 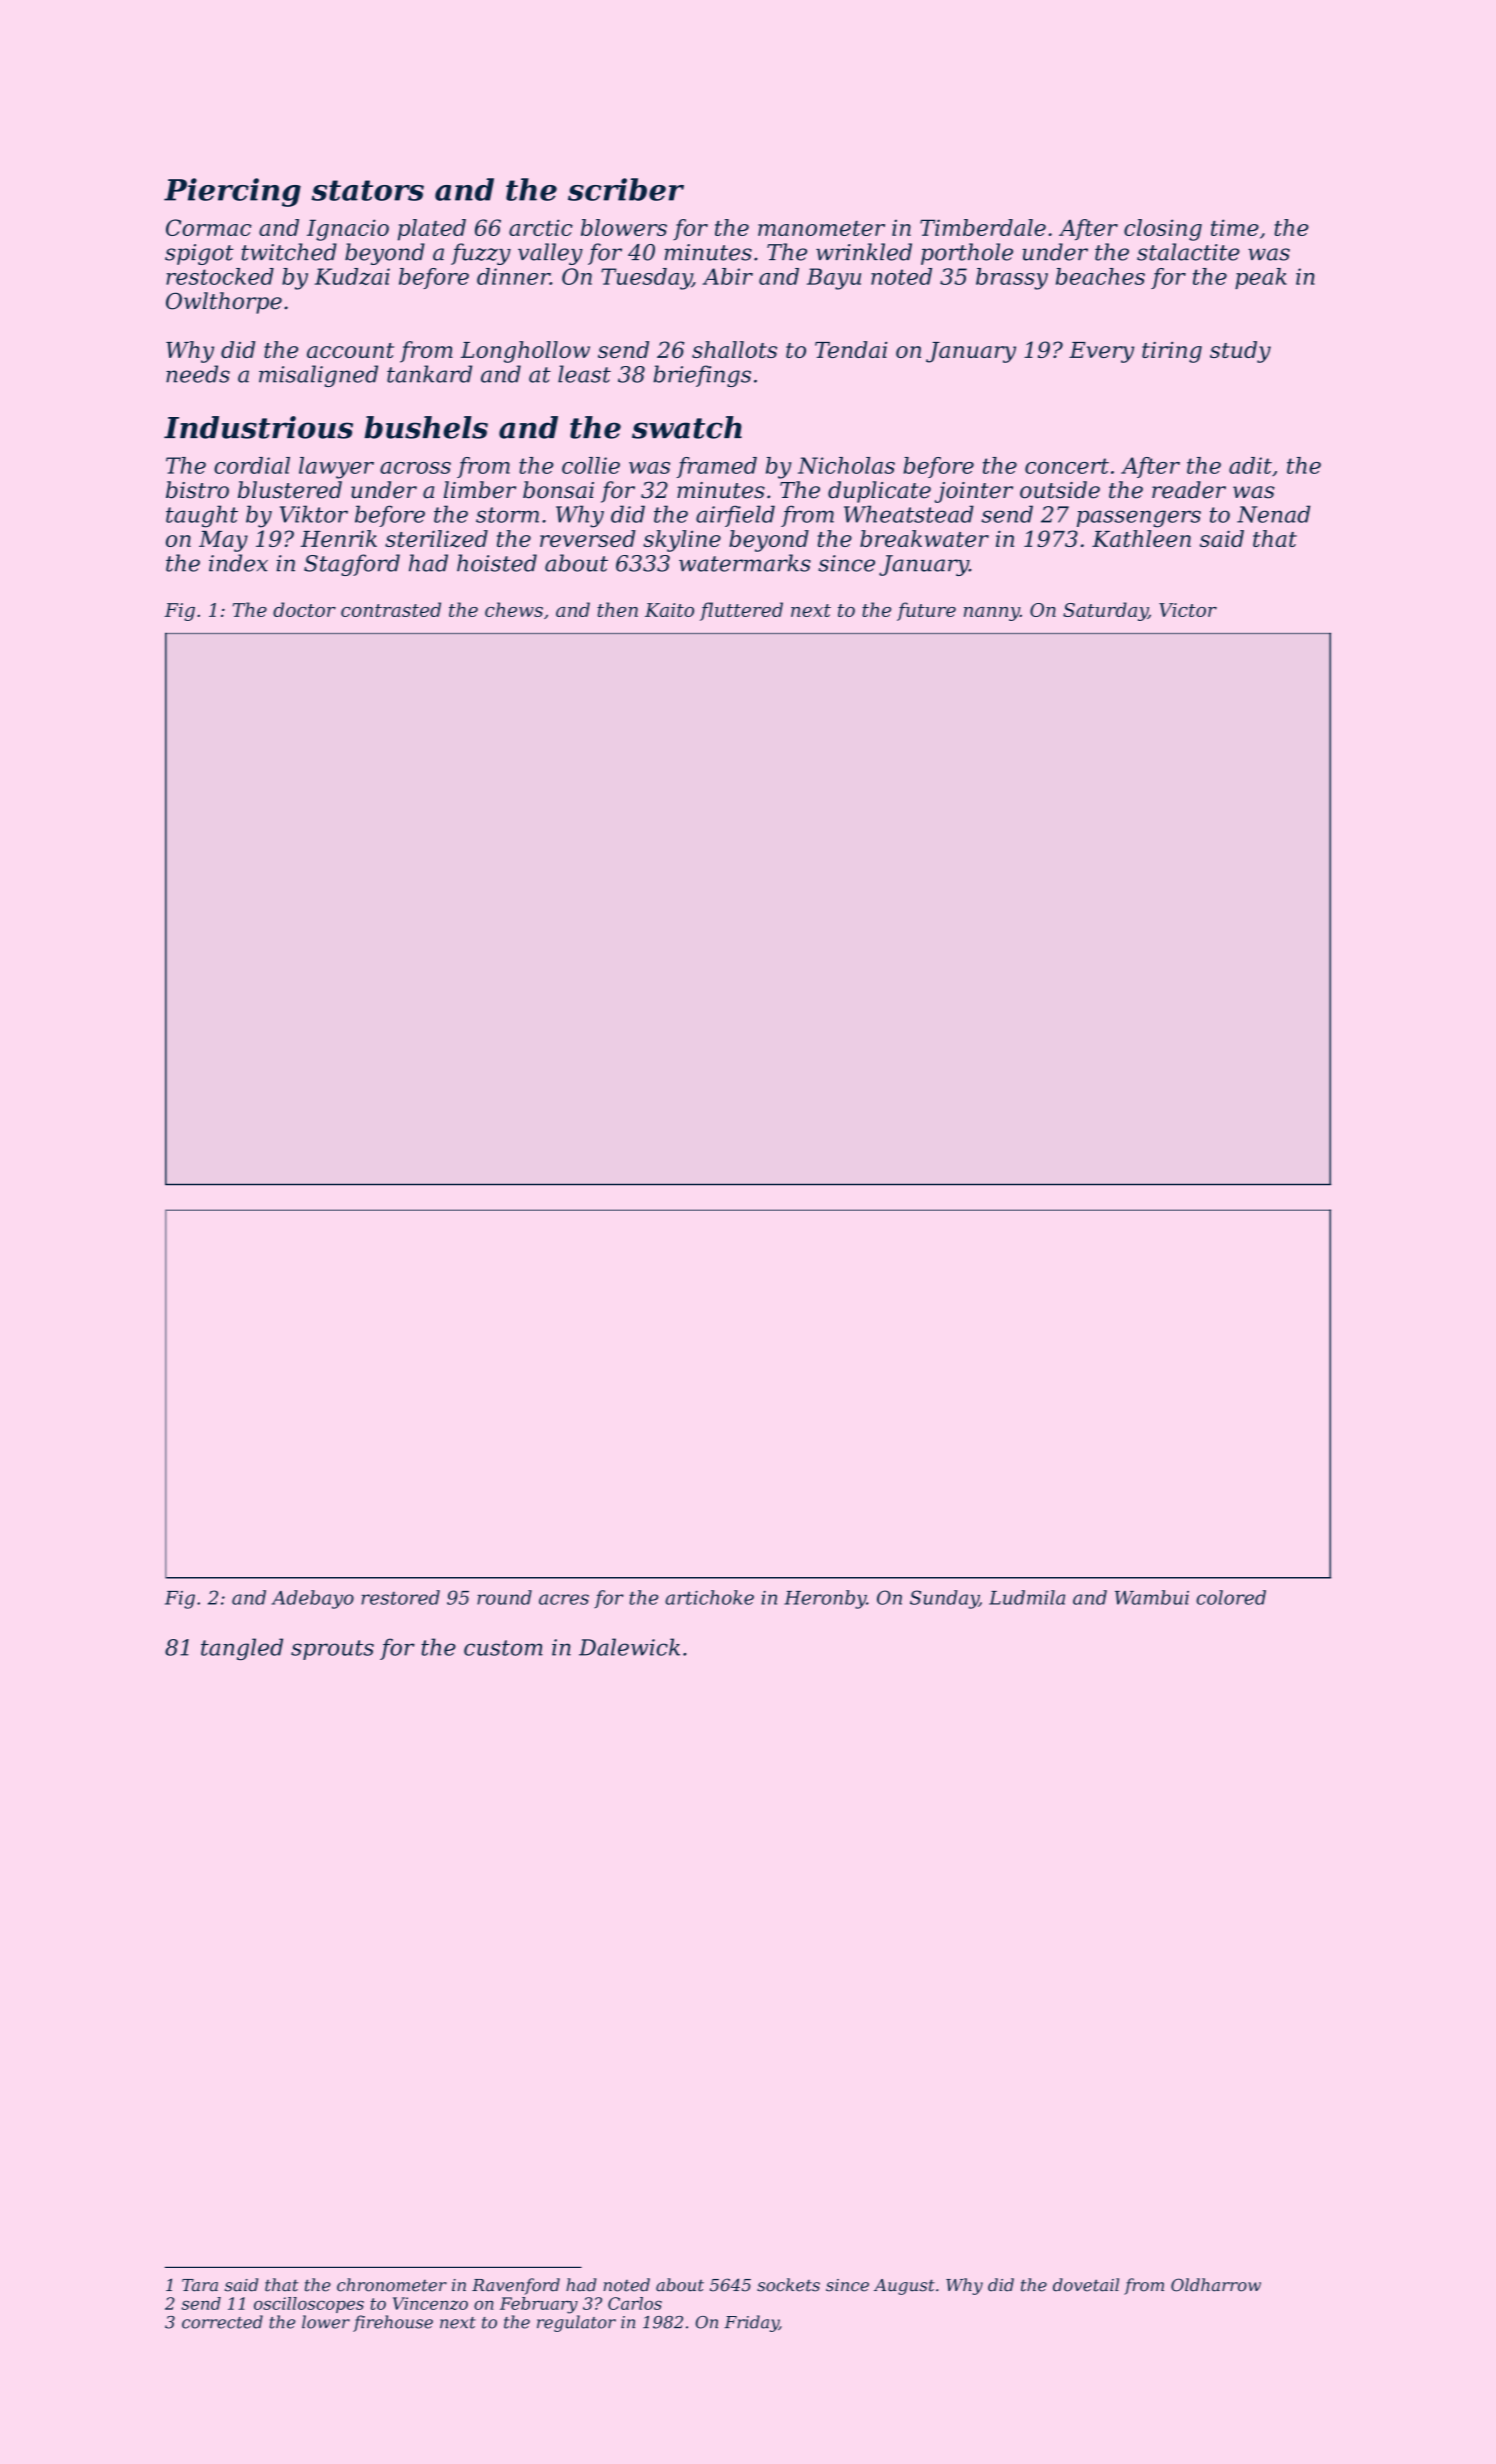 What do you see at coordinates (1152, 1597) in the screenshot?
I see `Wambui` at bounding box center [1152, 1597].
